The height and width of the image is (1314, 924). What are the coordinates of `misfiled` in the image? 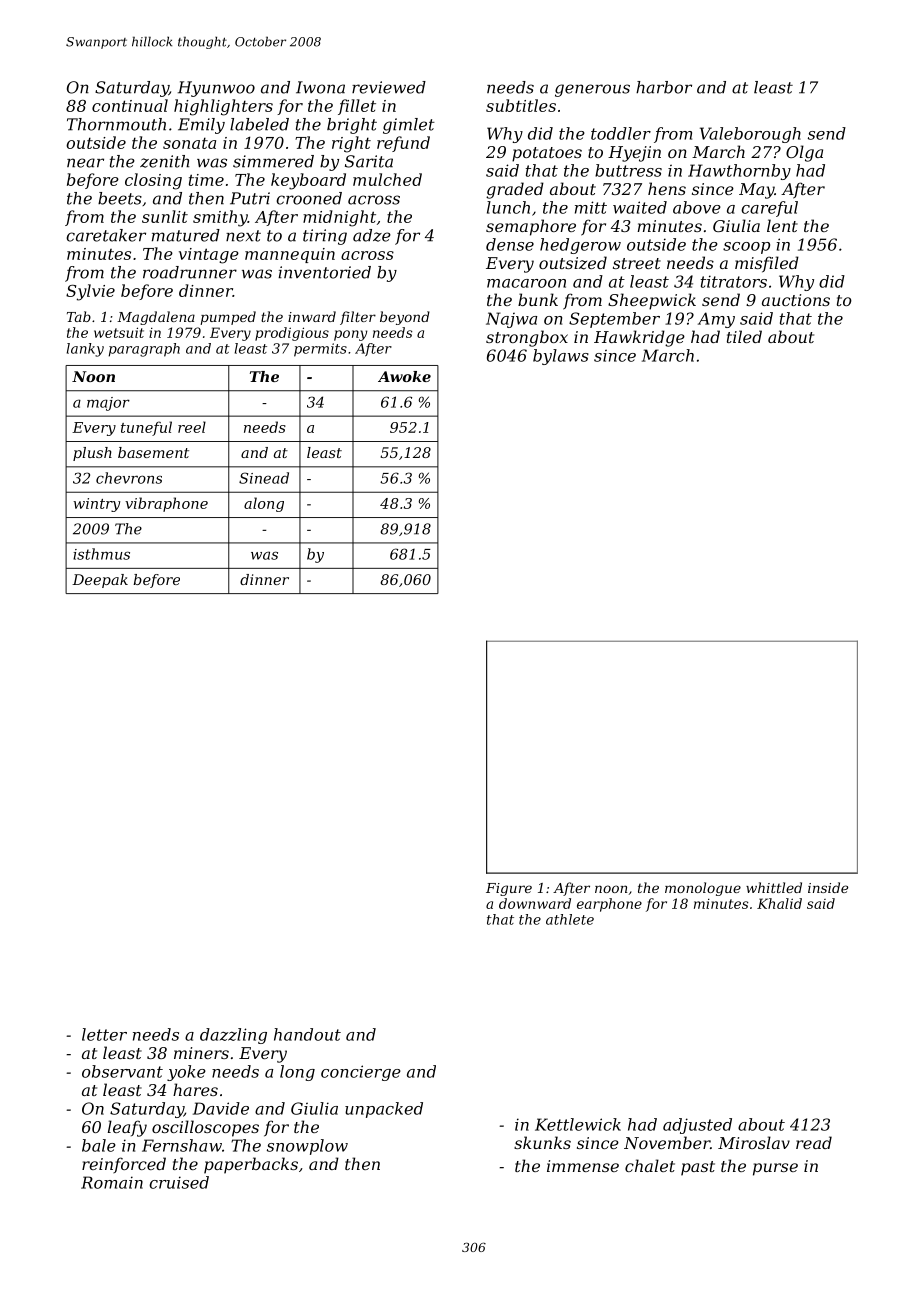 It's located at (767, 264).
